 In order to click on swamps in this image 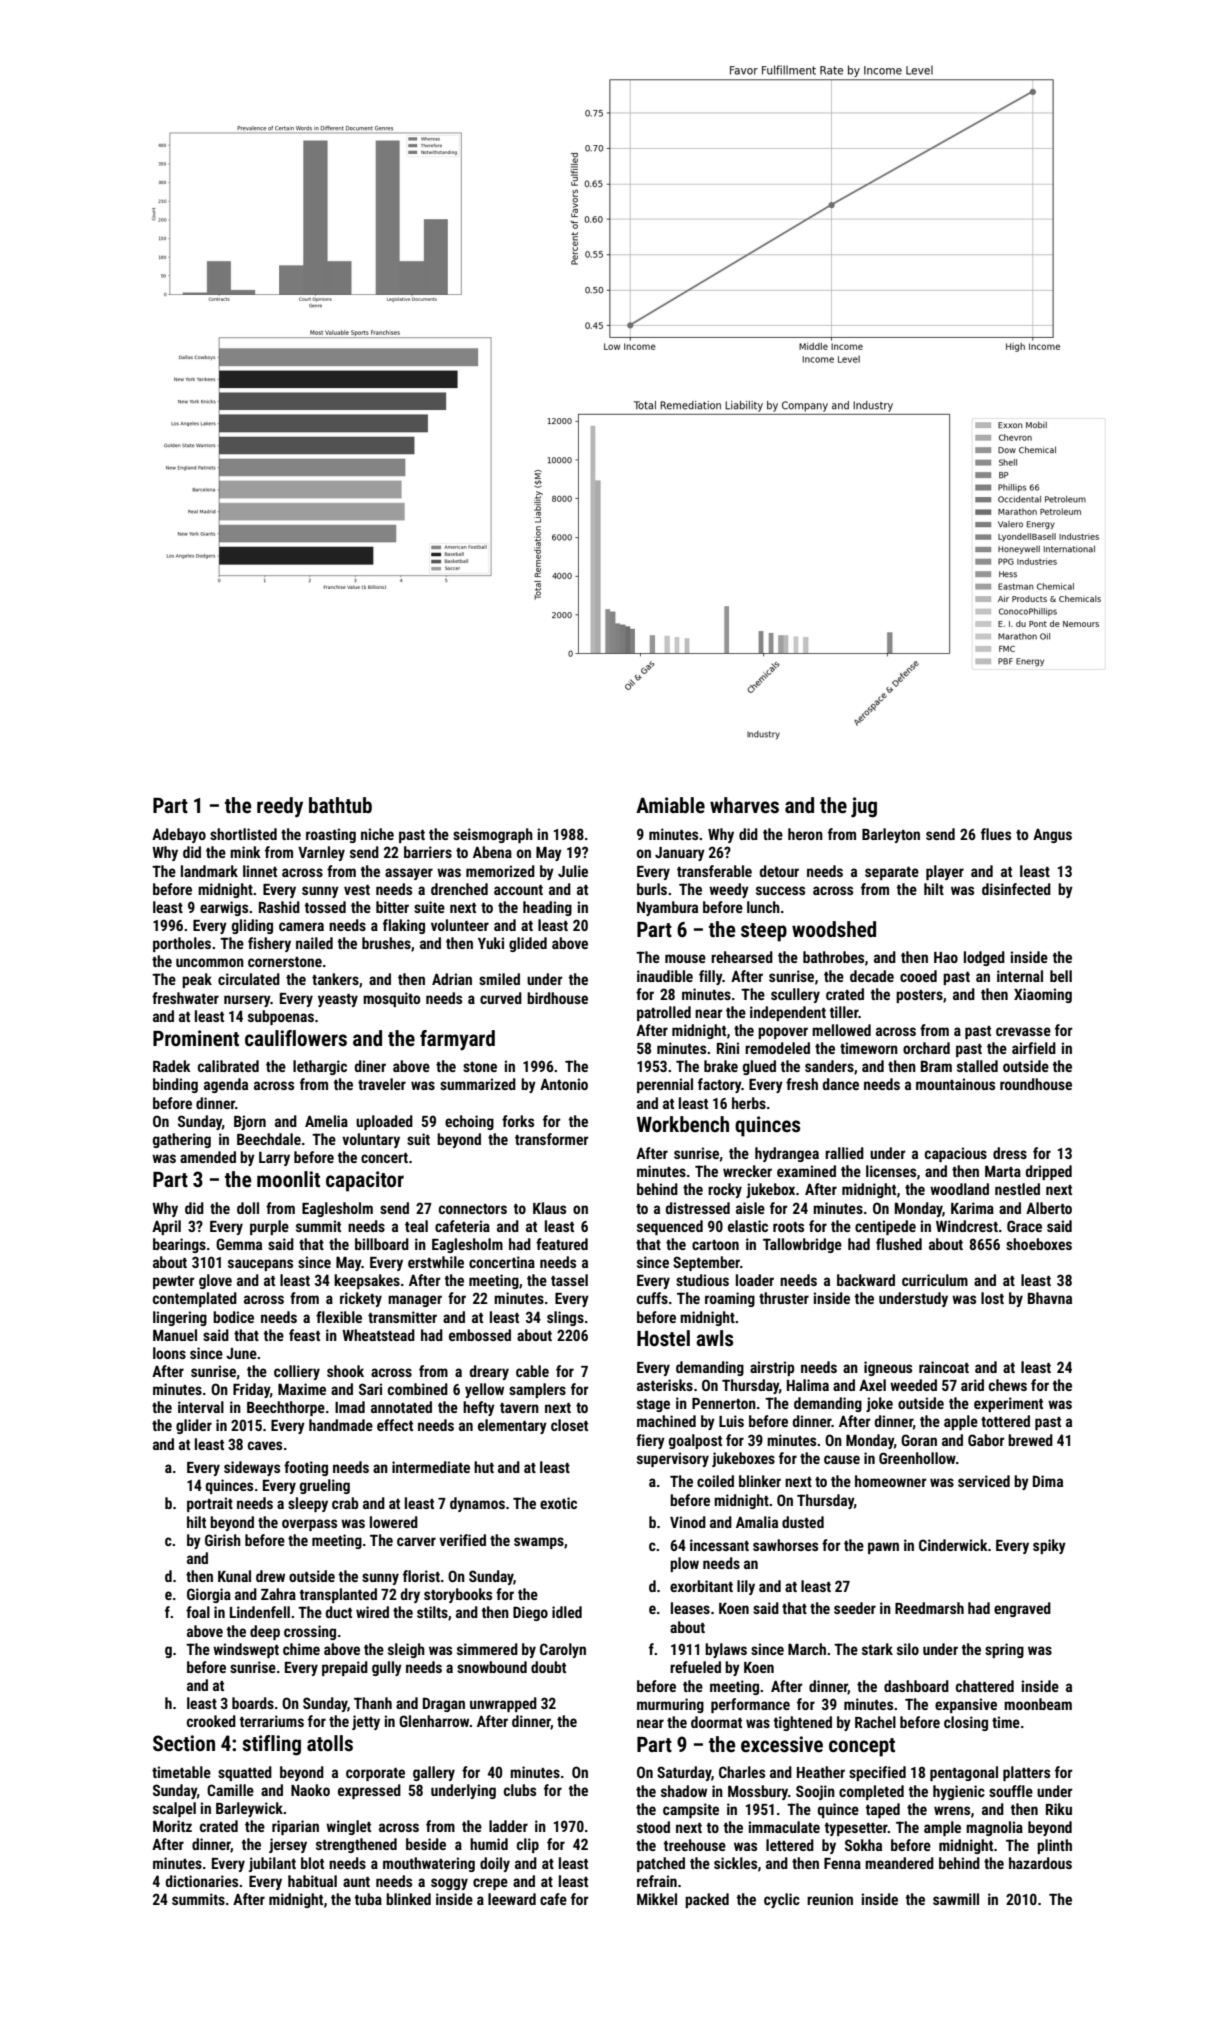, I will do `click(539, 1543)`.
